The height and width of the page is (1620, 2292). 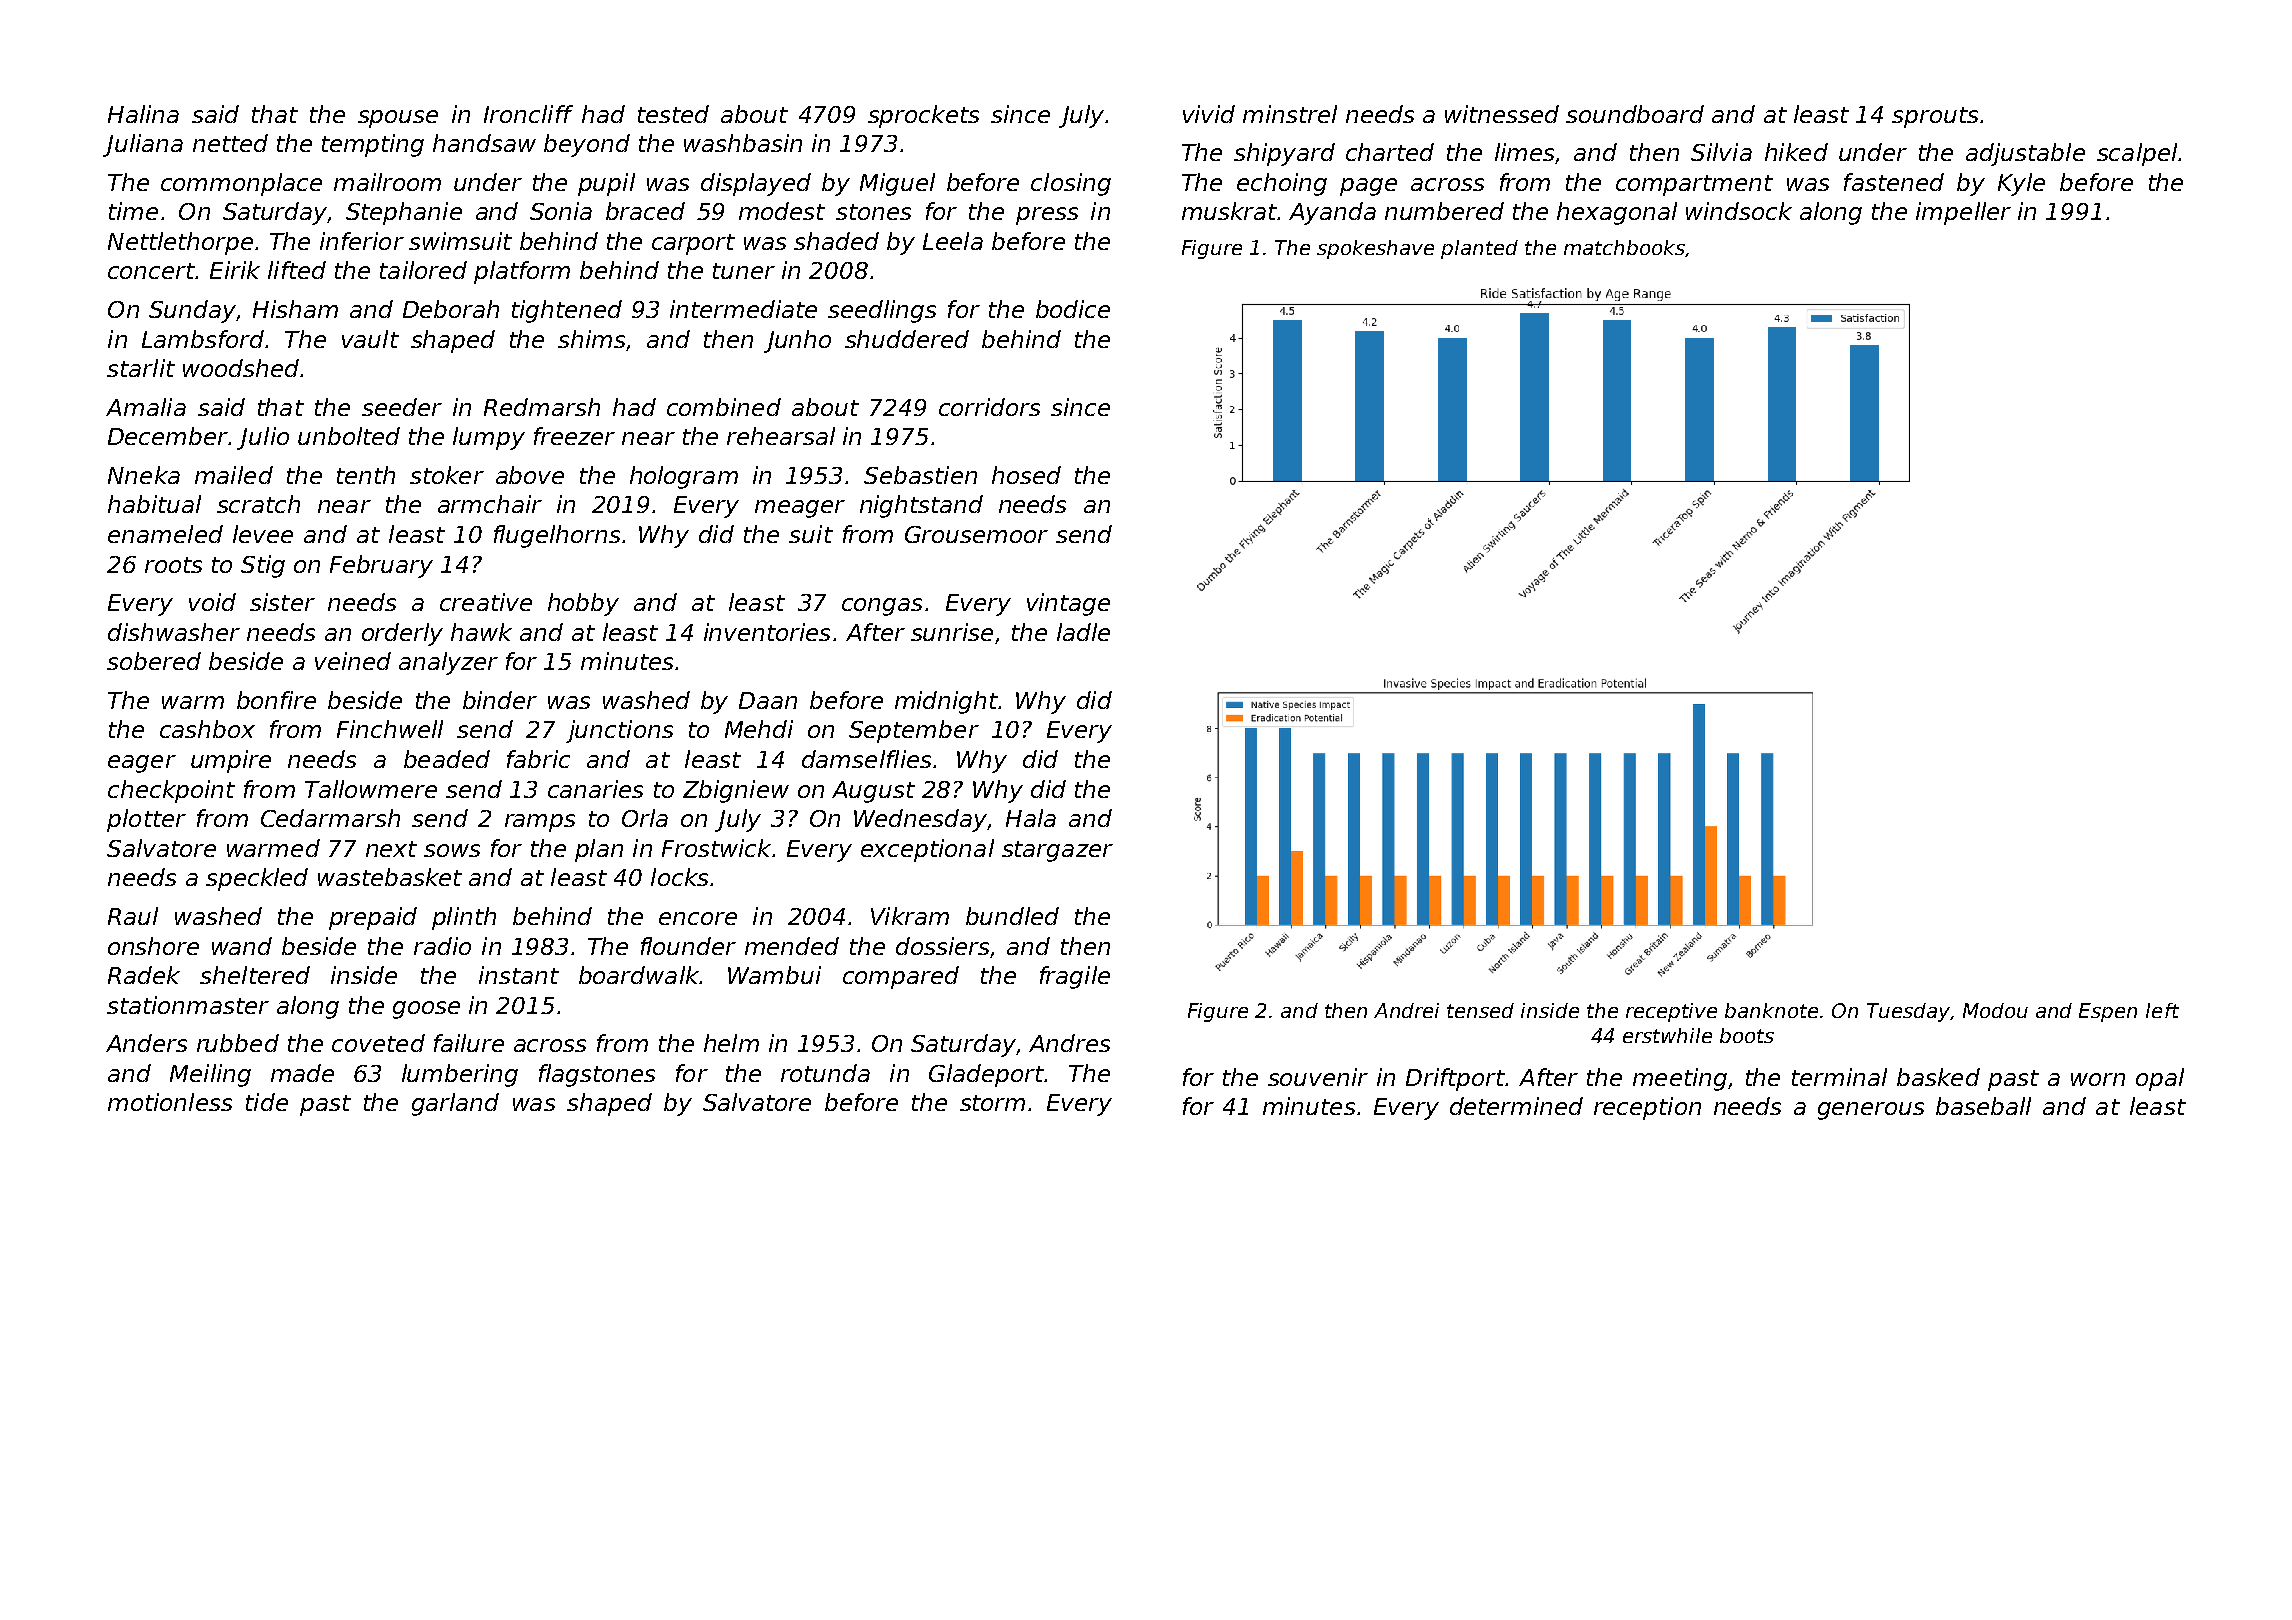 I want to click on Sonia, so click(x=561, y=211).
